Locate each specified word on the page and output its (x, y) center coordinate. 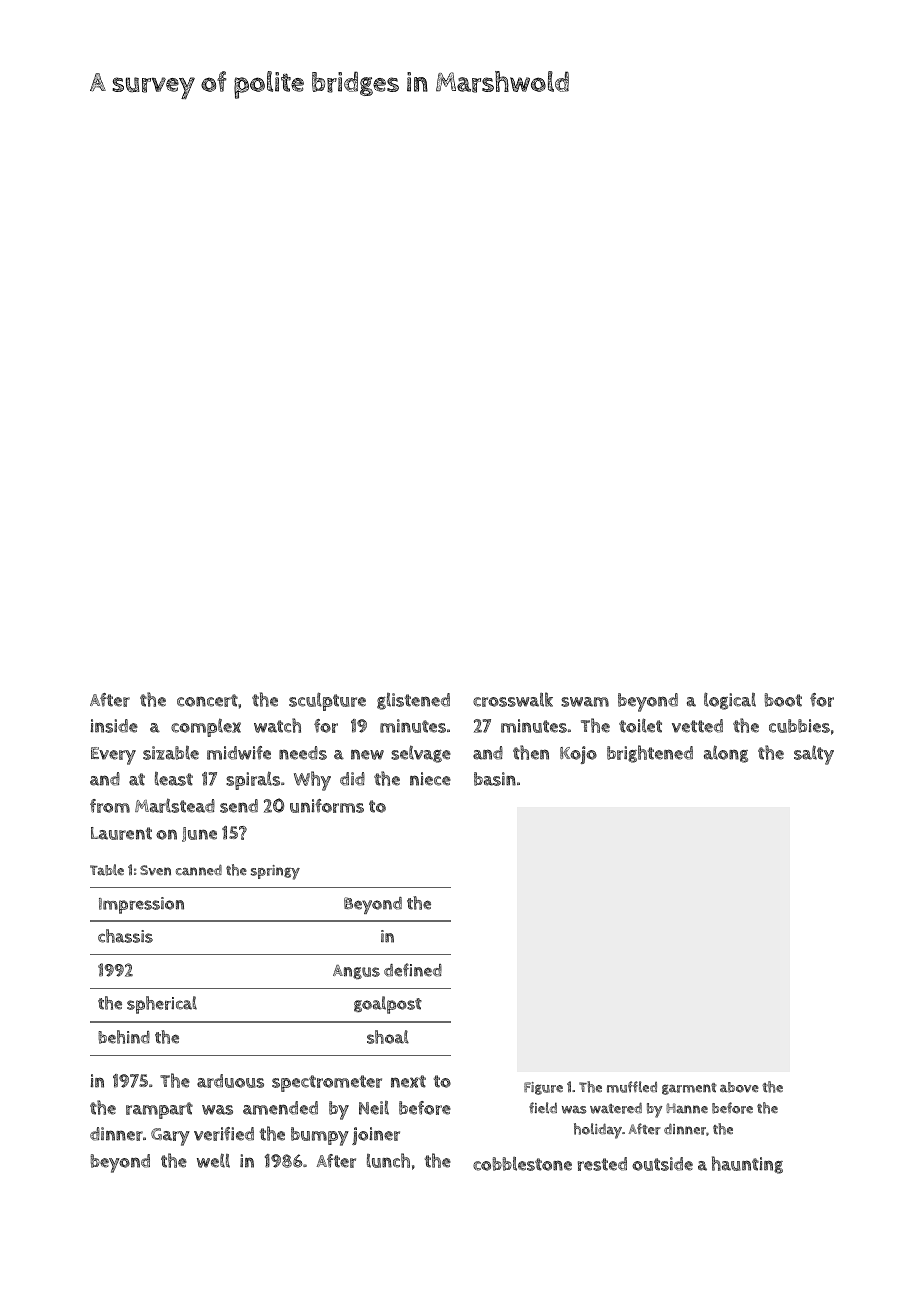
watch (277, 725)
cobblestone (522, 1164)
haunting (747, 1165)
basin (495, 779)
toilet (640, 725)
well (213, 1160)
